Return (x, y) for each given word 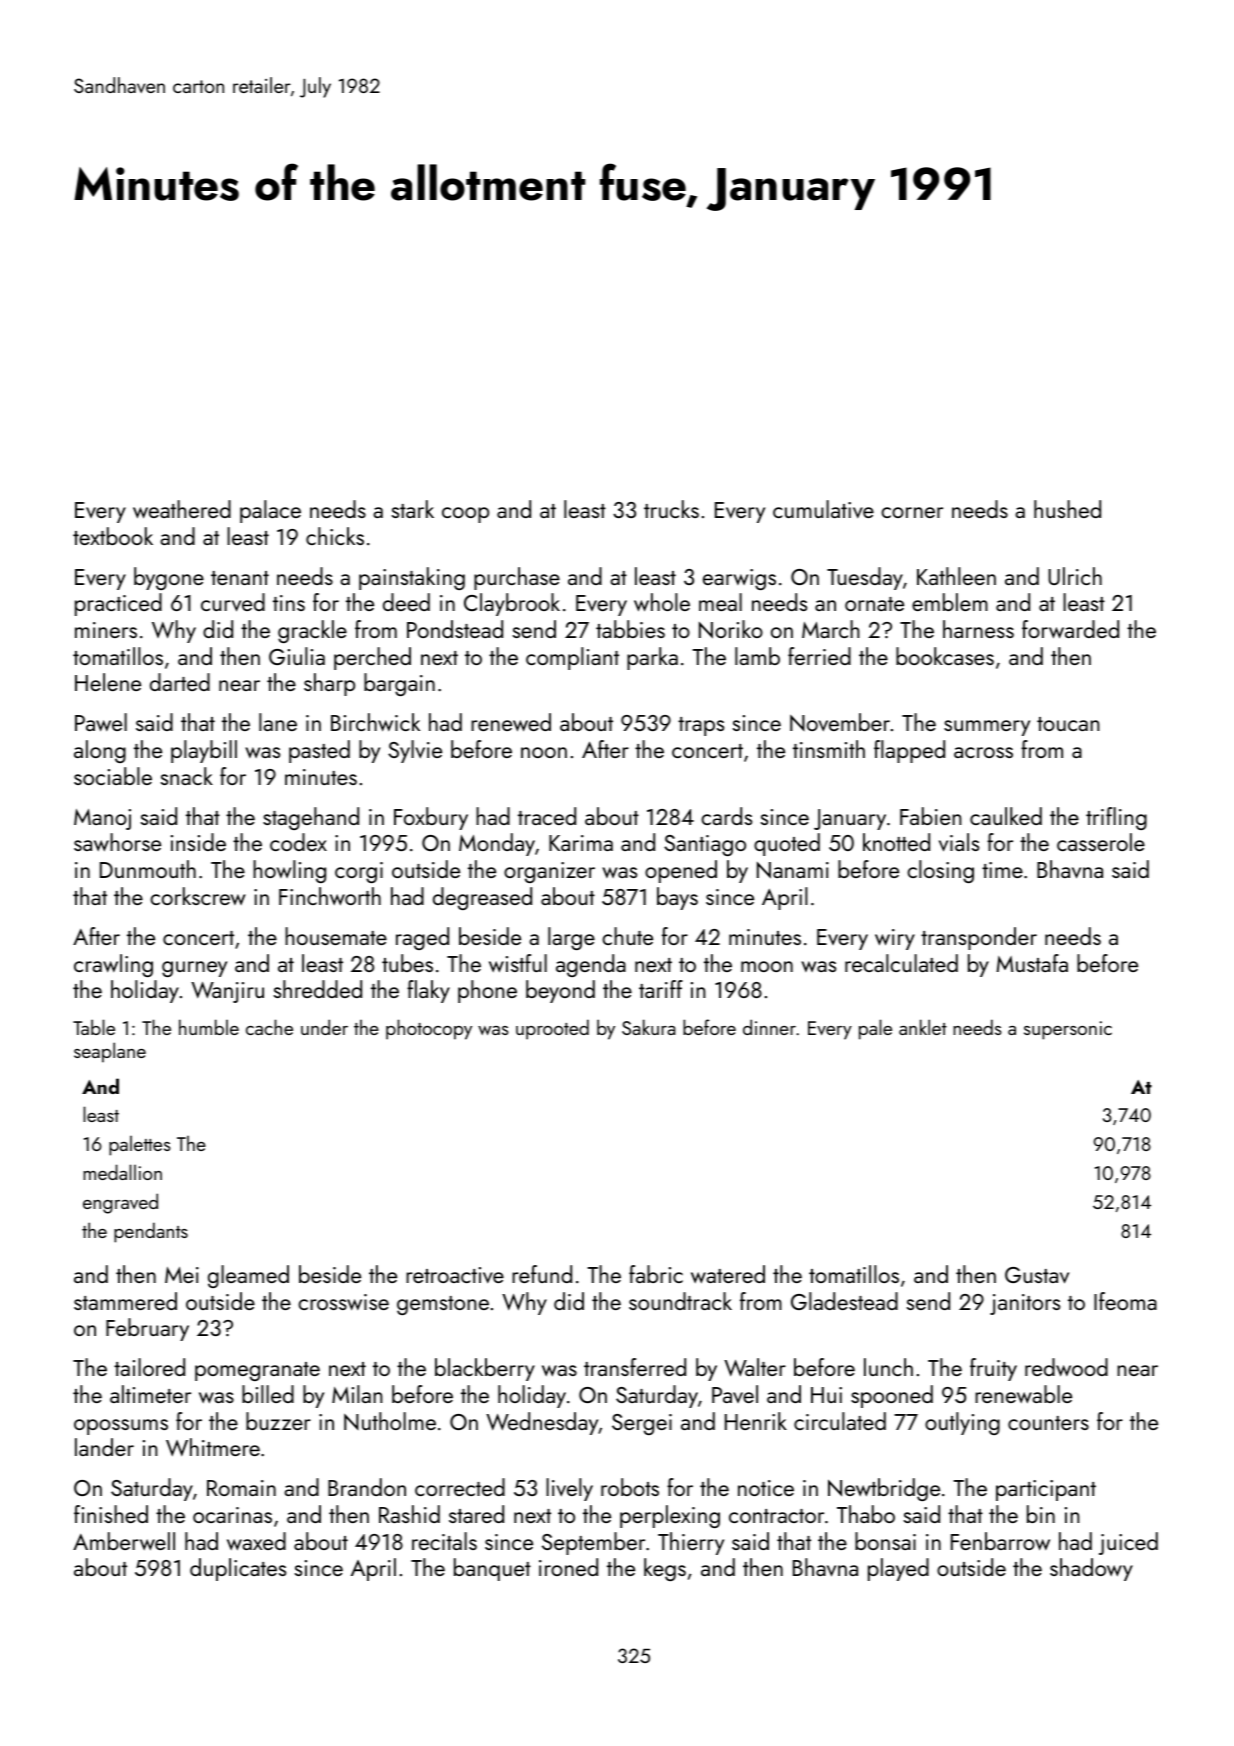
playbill (204, 751)
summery (987, 728)
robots (630, 1487)
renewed (511, 722)
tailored (149, 1367)
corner (912, 512)
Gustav (1037, 1275)
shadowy (1091, 1569)
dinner (769, 1027)
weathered (182, 509)
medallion (122, 1172)
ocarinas (232, 1515)
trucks (671, 509)
